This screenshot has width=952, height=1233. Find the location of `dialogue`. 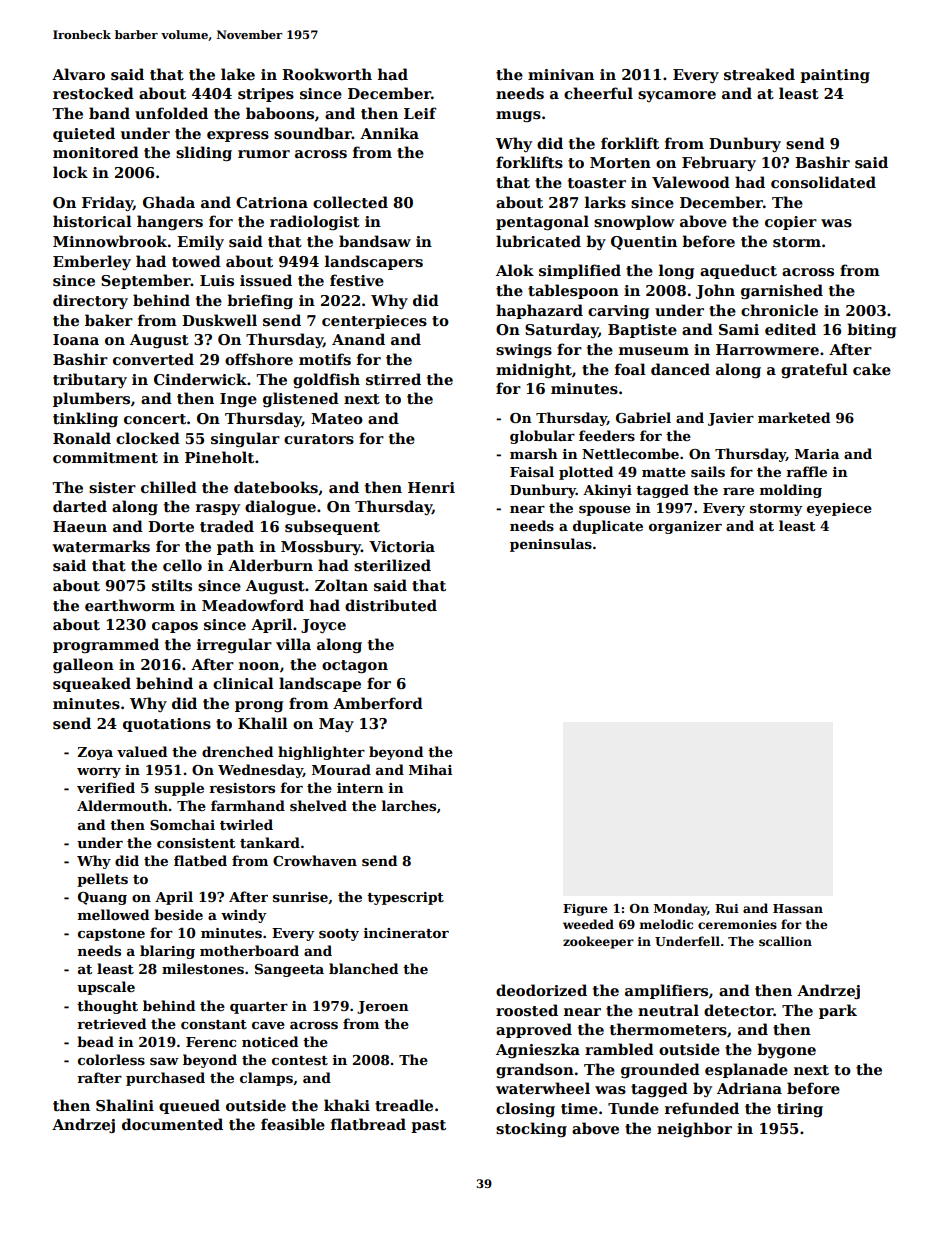

dialogue is located at coordinates (280, 507).
